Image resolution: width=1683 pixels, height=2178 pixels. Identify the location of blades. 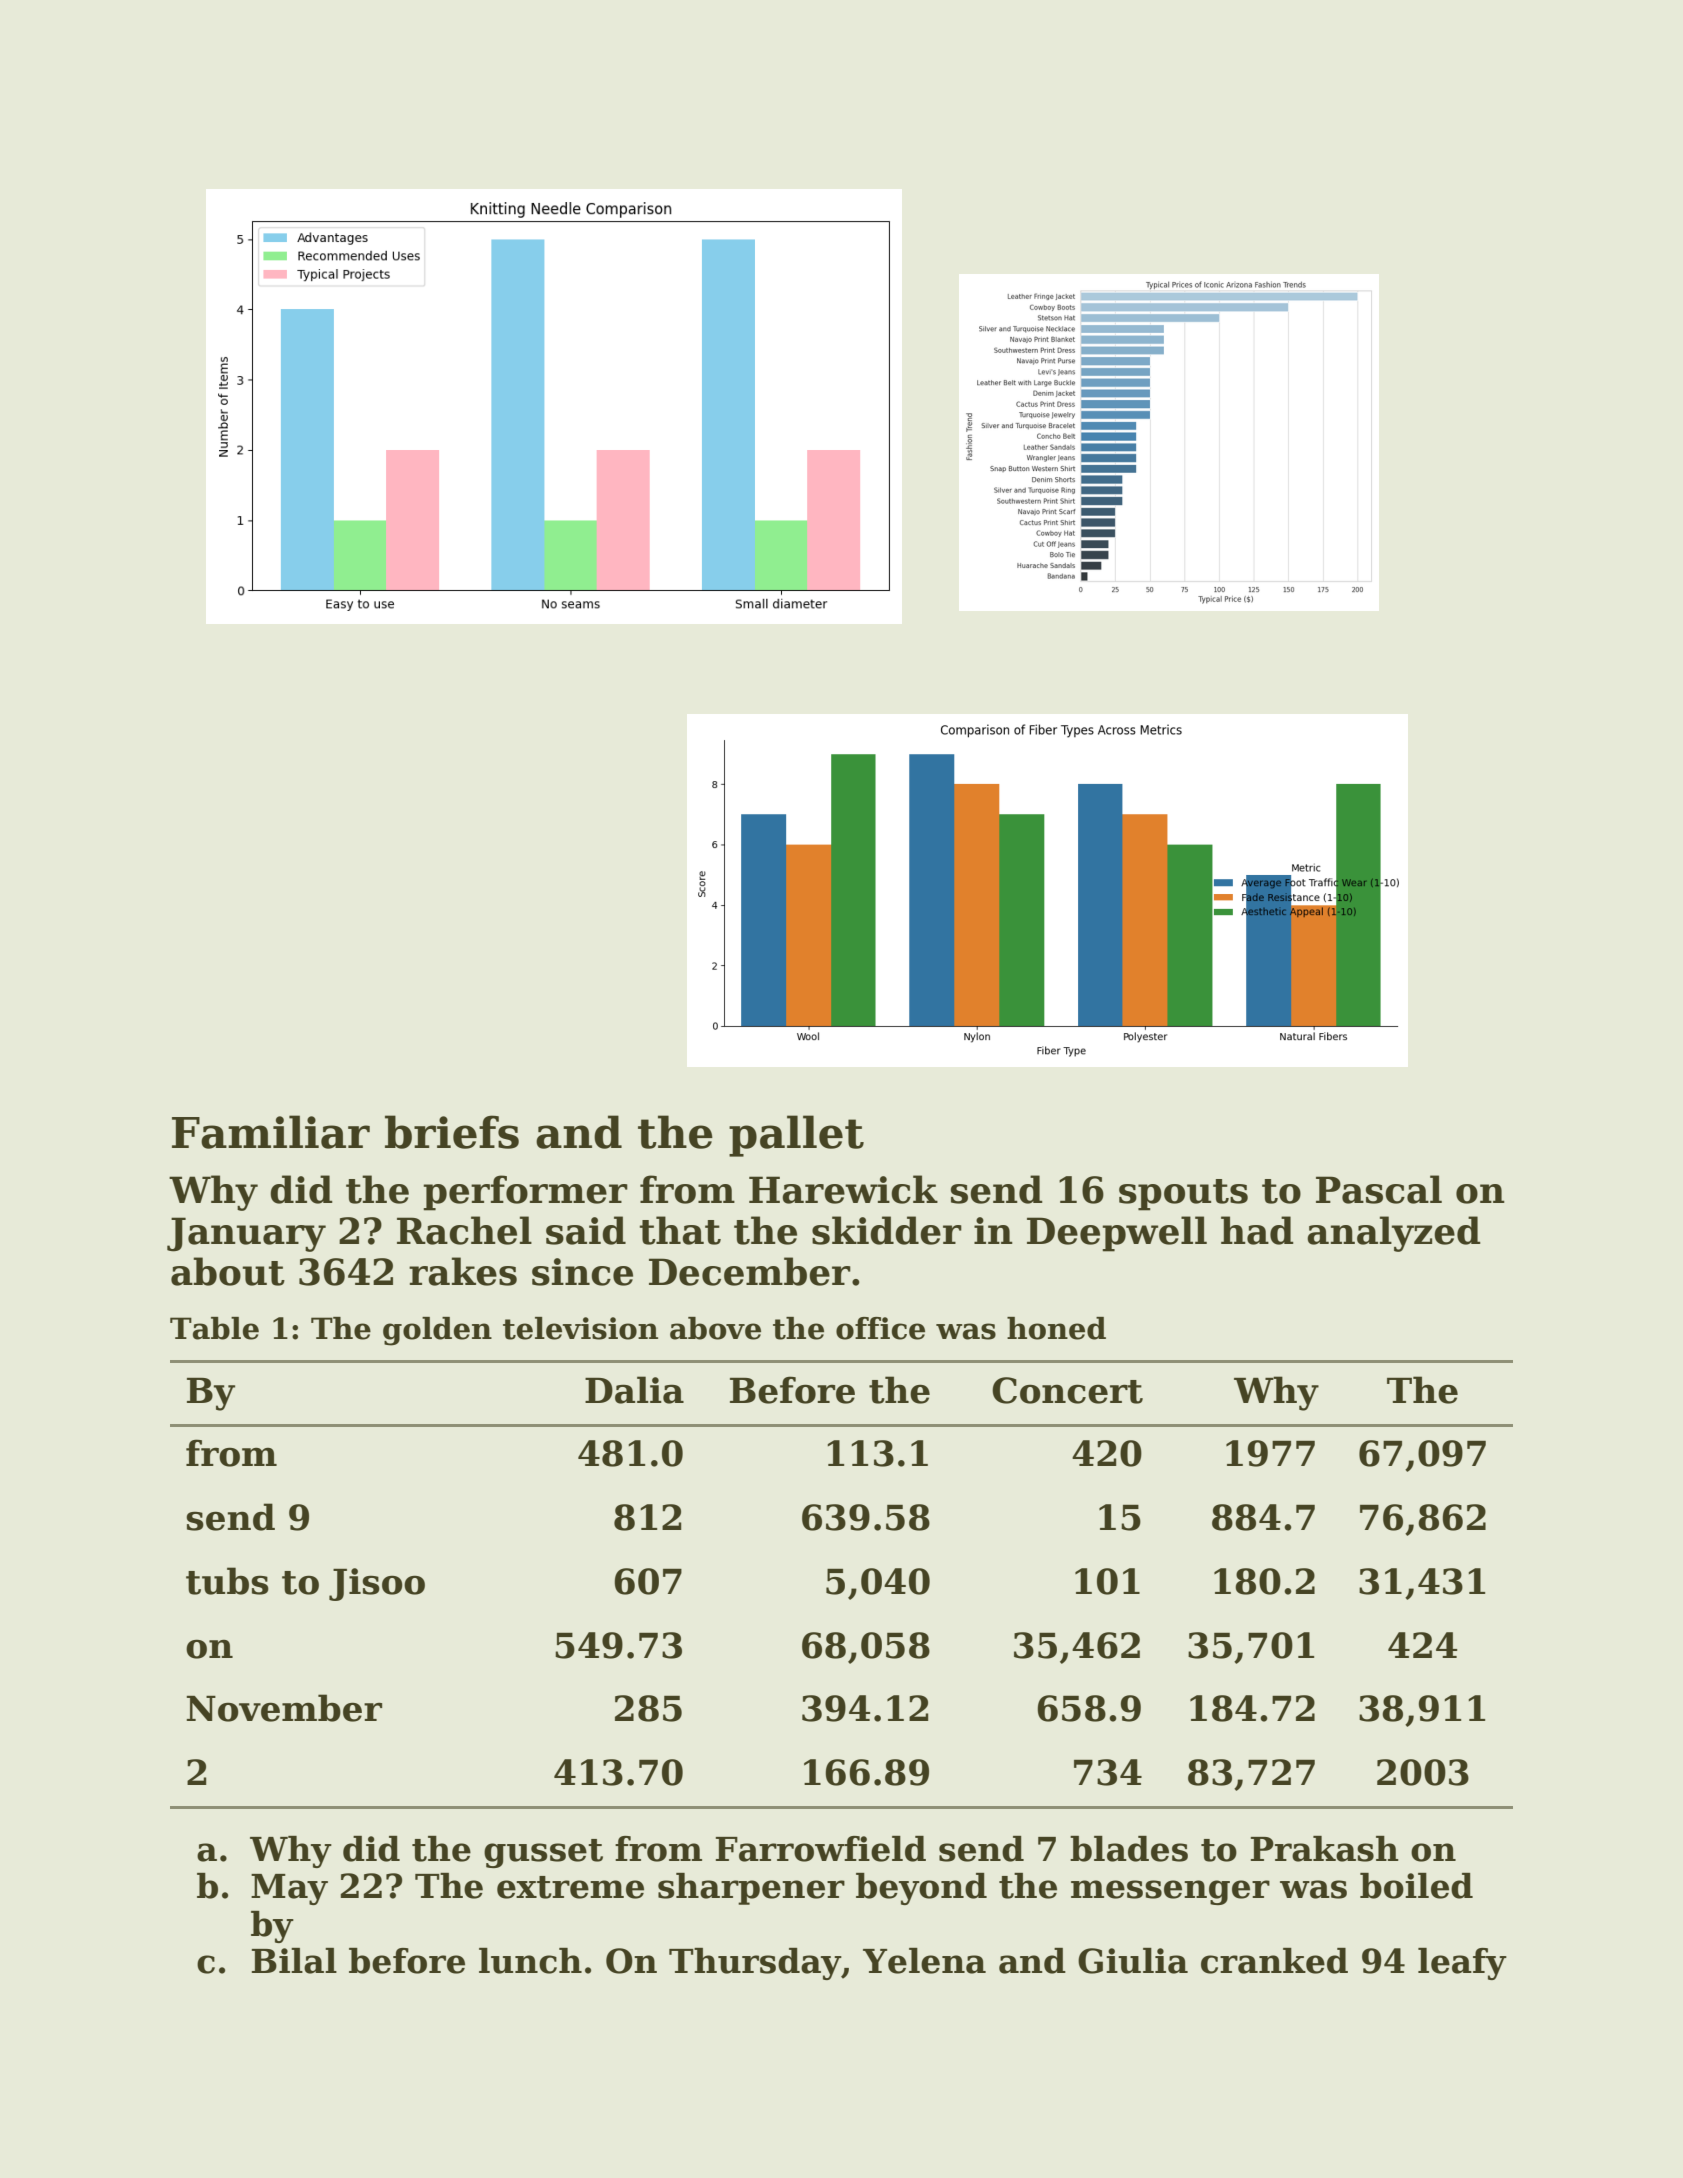
(1129, 1849).
